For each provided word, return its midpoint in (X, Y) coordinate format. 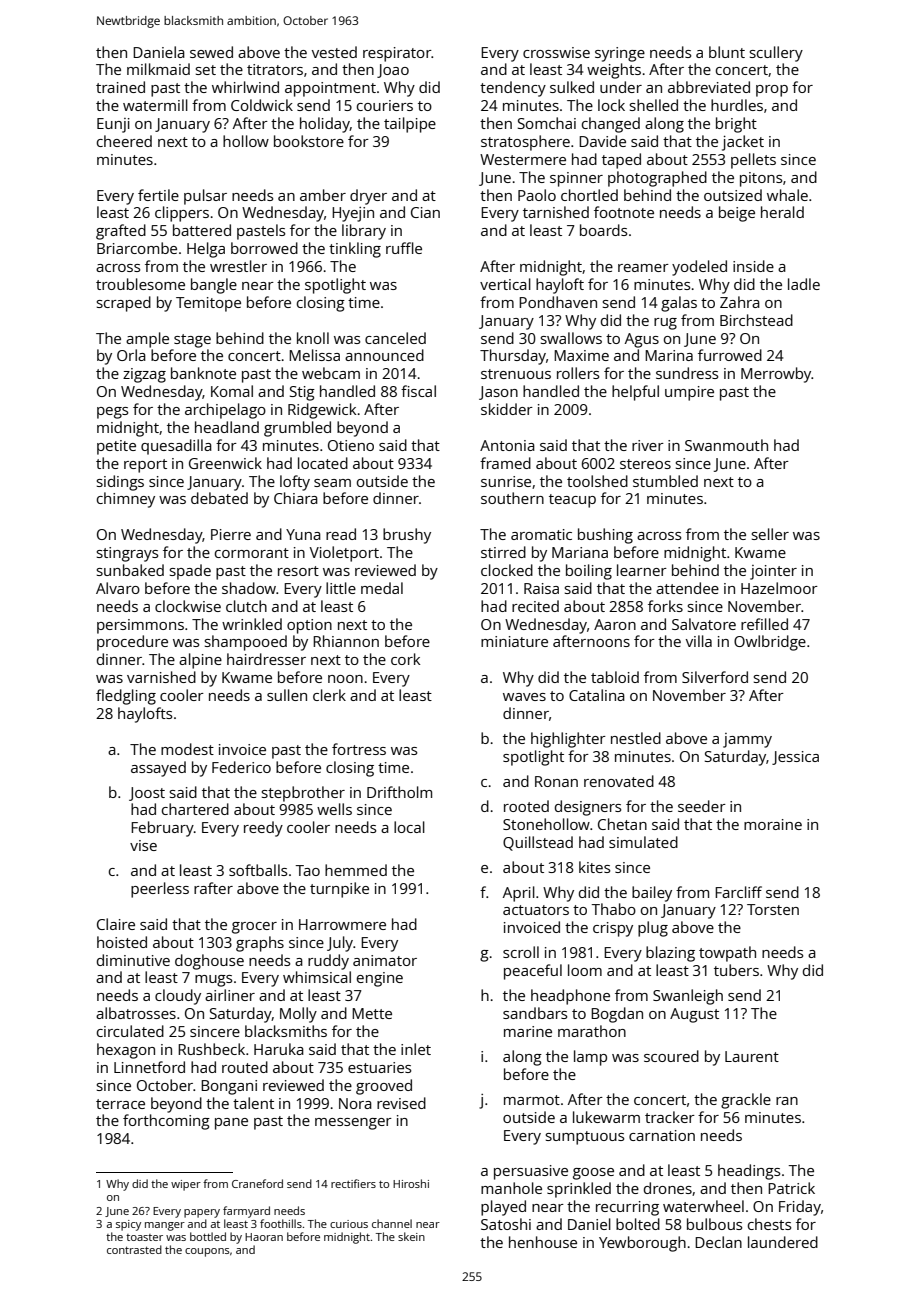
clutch (246, 606)
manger (165, 1226)
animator (385, 960)
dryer (368, 197)
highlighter (568, 740)
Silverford (715, 677)
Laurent (752, 1056)
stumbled (665, 481)
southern (512, 498)
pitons (761, 179)
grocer (254, 928)
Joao (393, 71)
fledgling (126, 697)
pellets (753, 161)
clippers (182, 214)
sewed (211, 52)
